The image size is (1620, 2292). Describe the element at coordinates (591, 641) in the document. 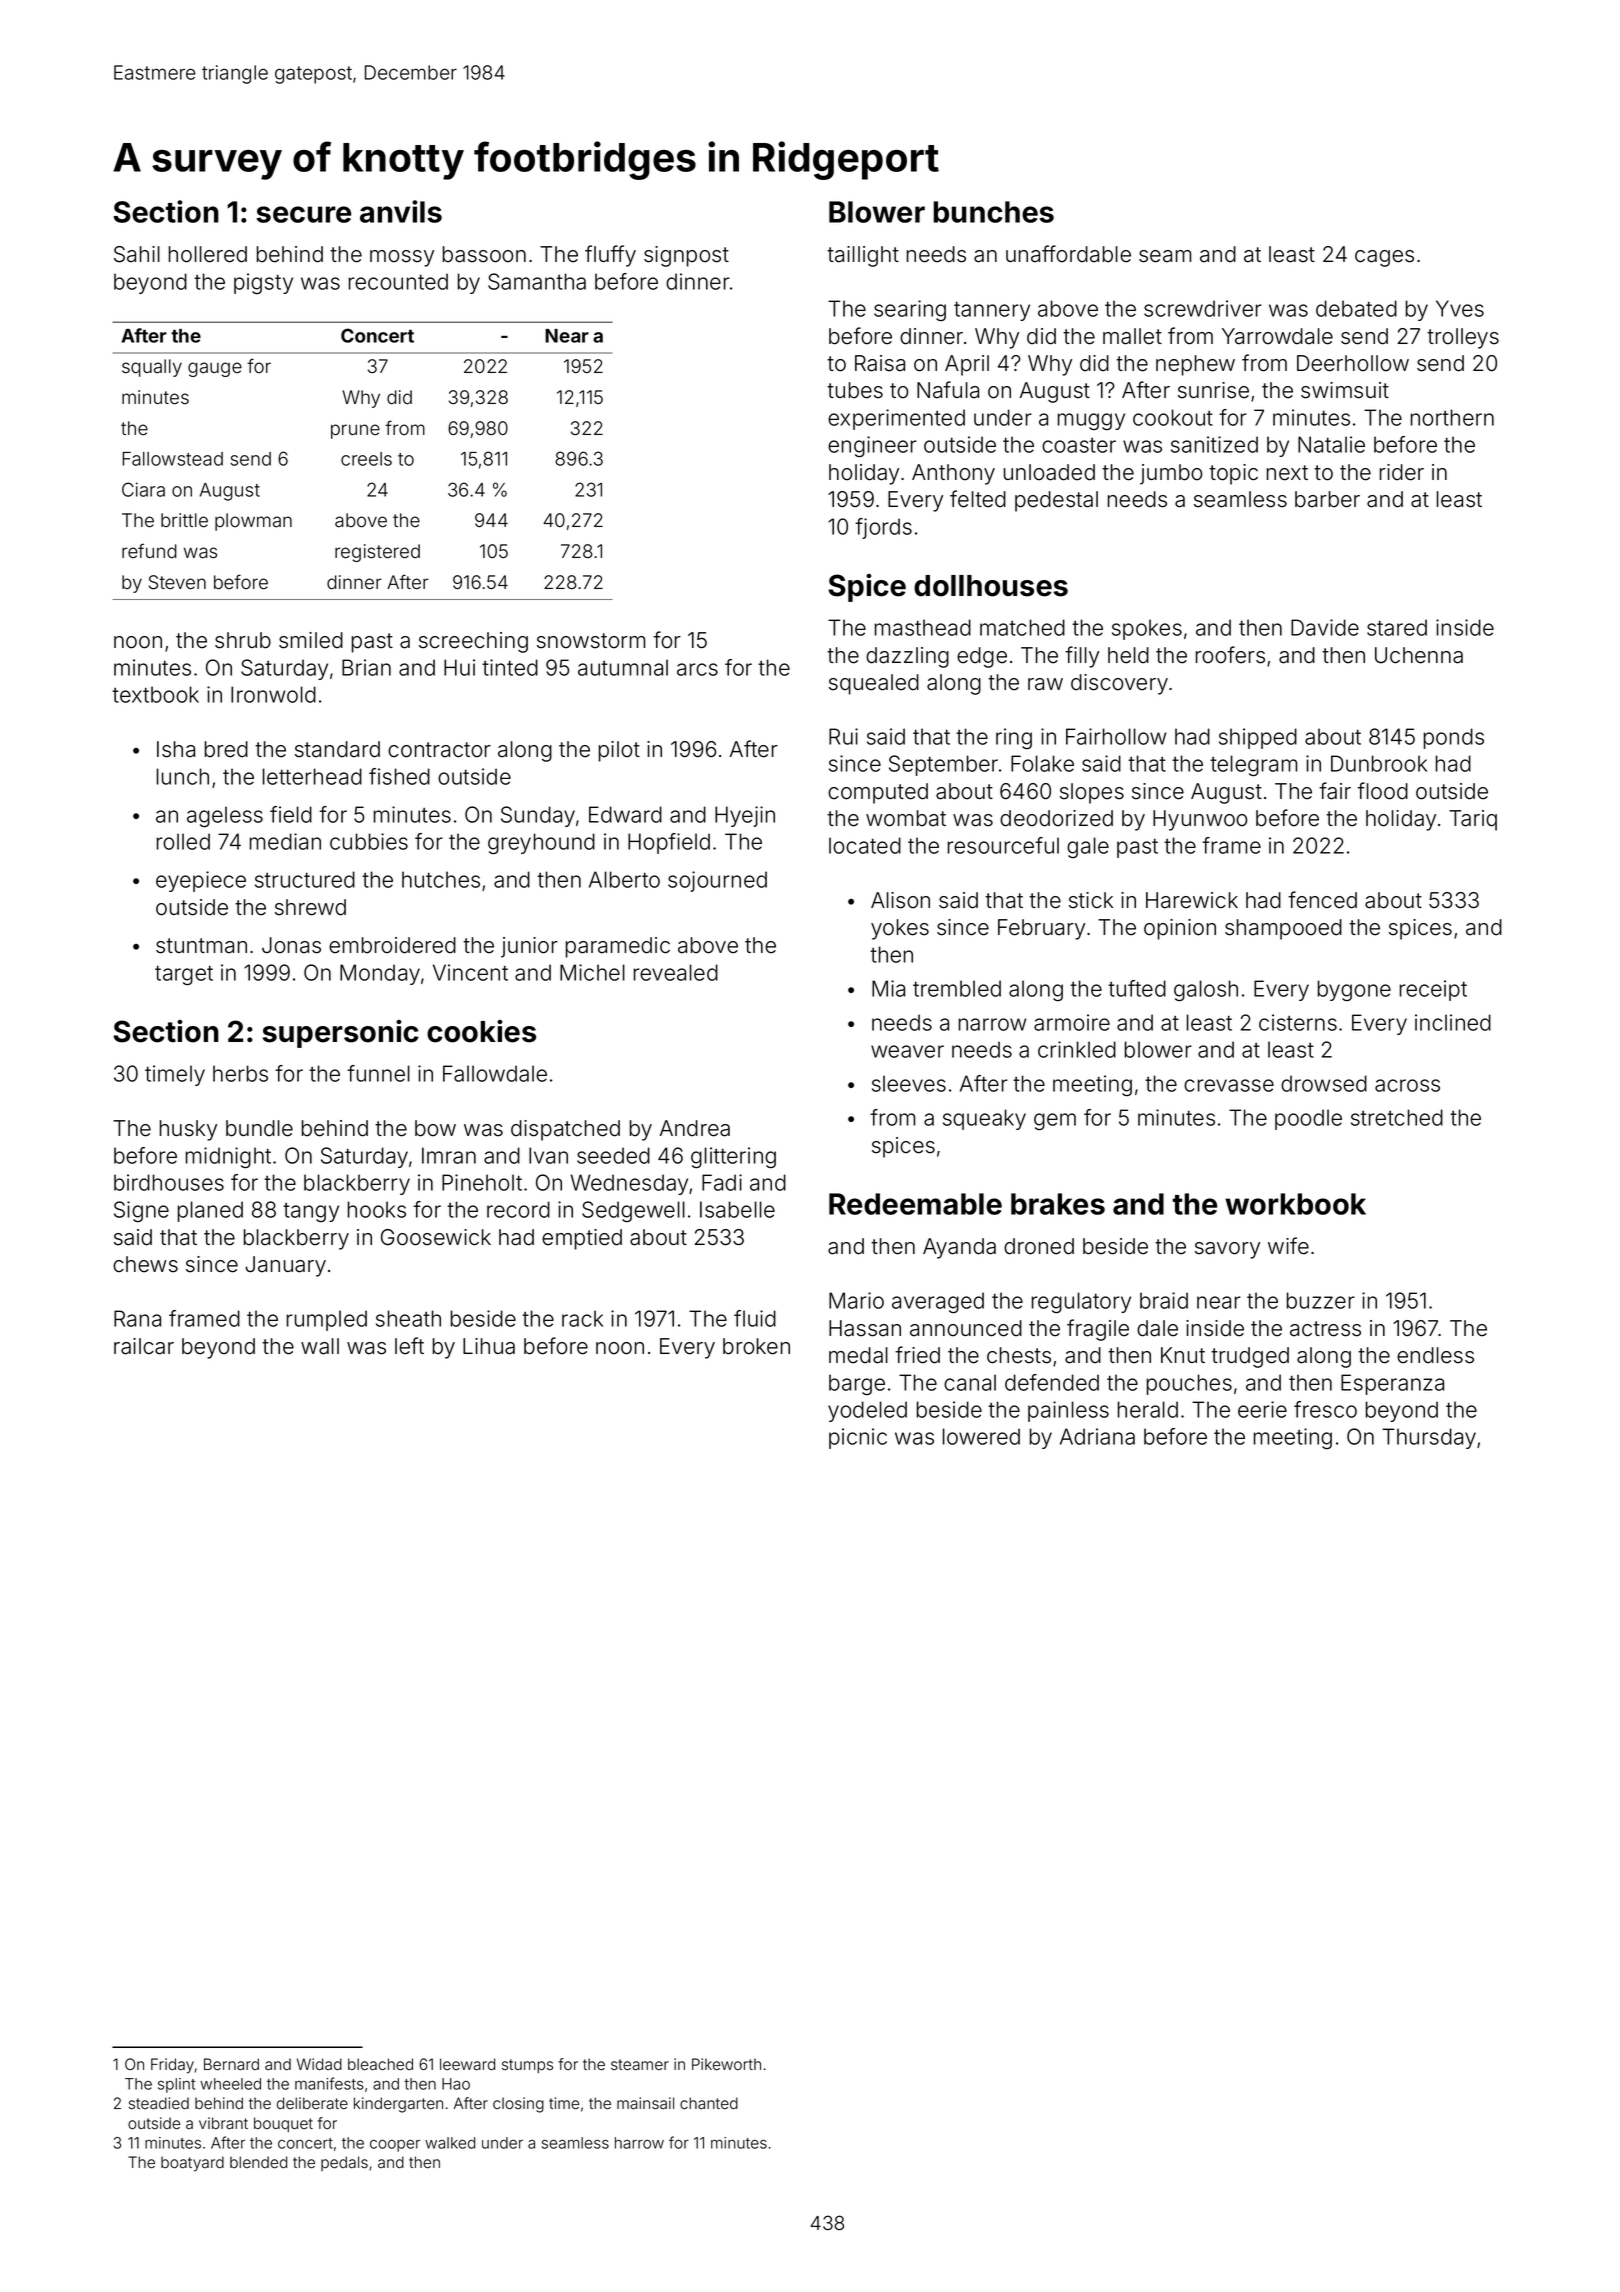

I see `snowstorm` at that location.
